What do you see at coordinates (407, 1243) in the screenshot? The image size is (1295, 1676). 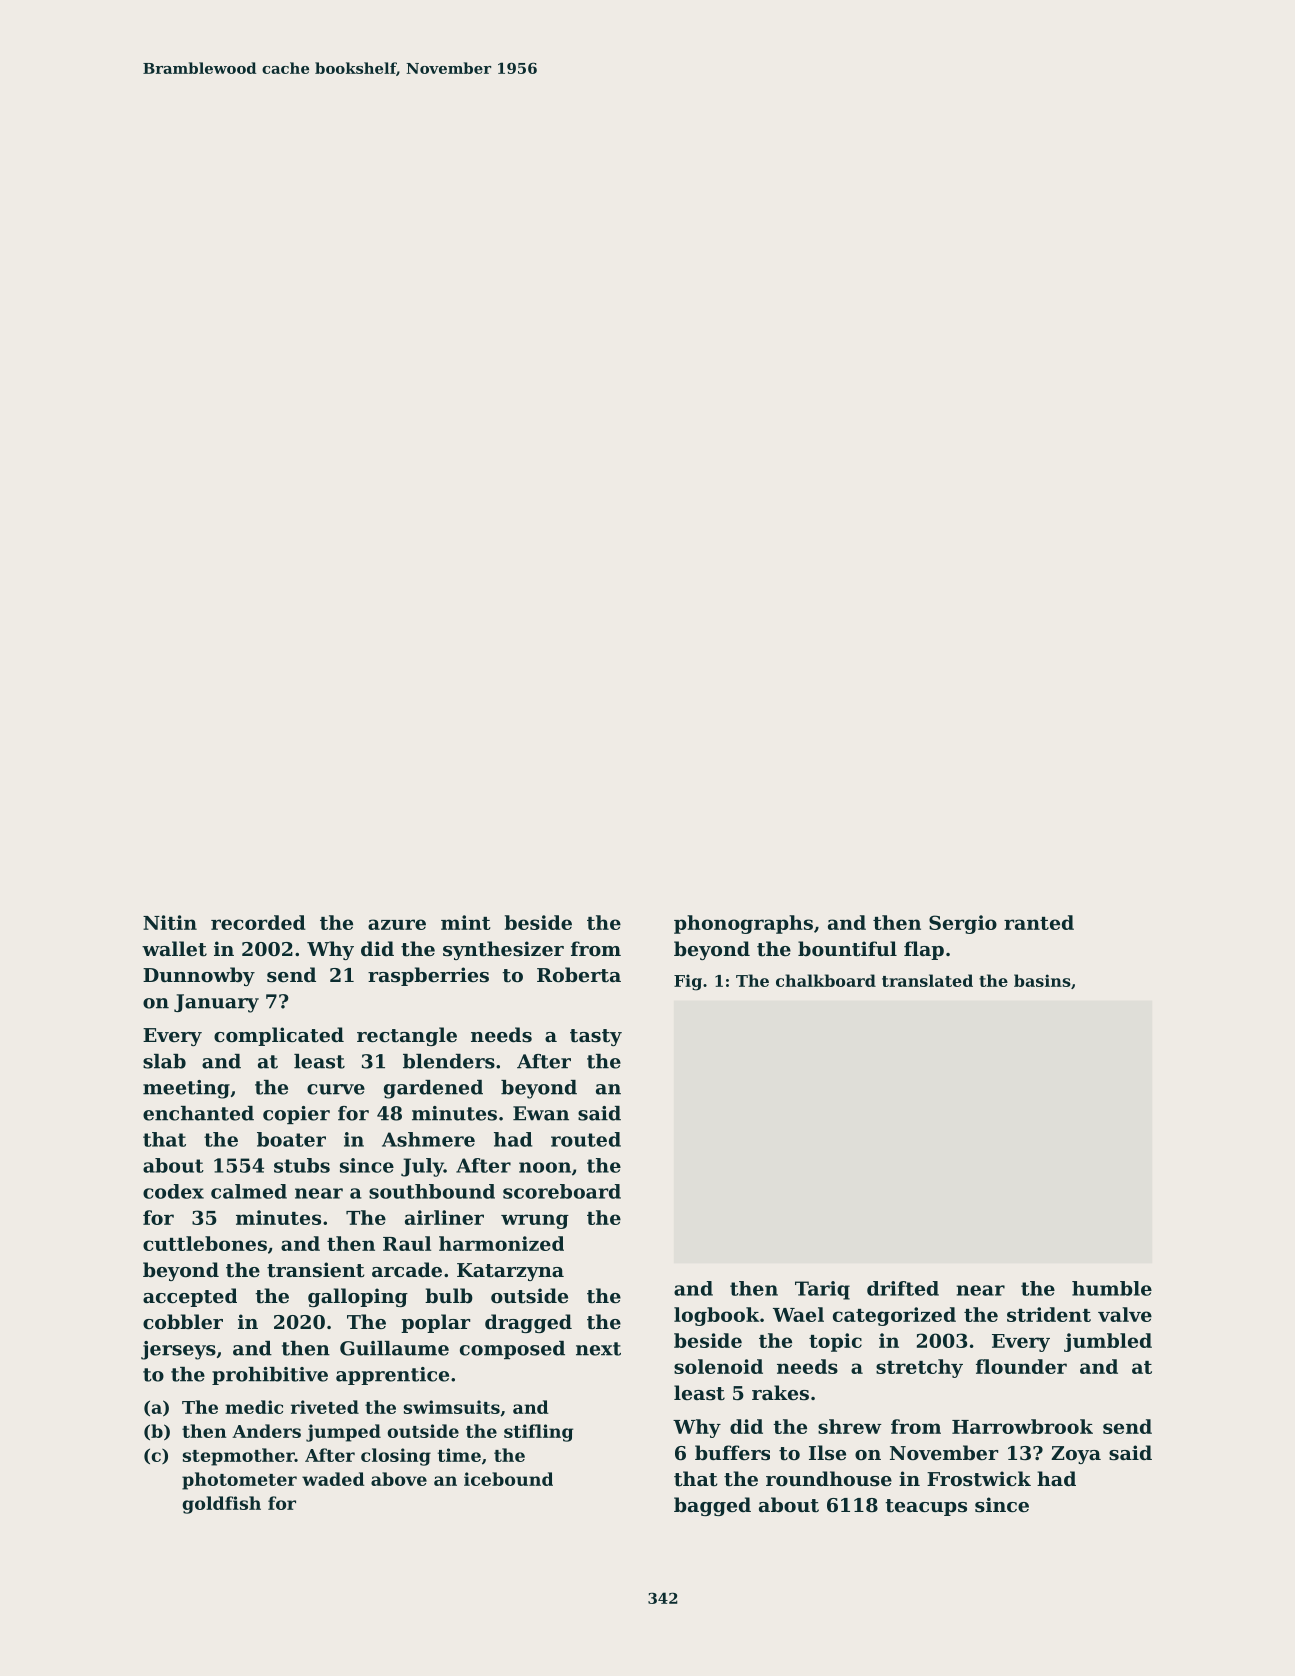 I see `Raul` at bounding box center [407, 1243].
